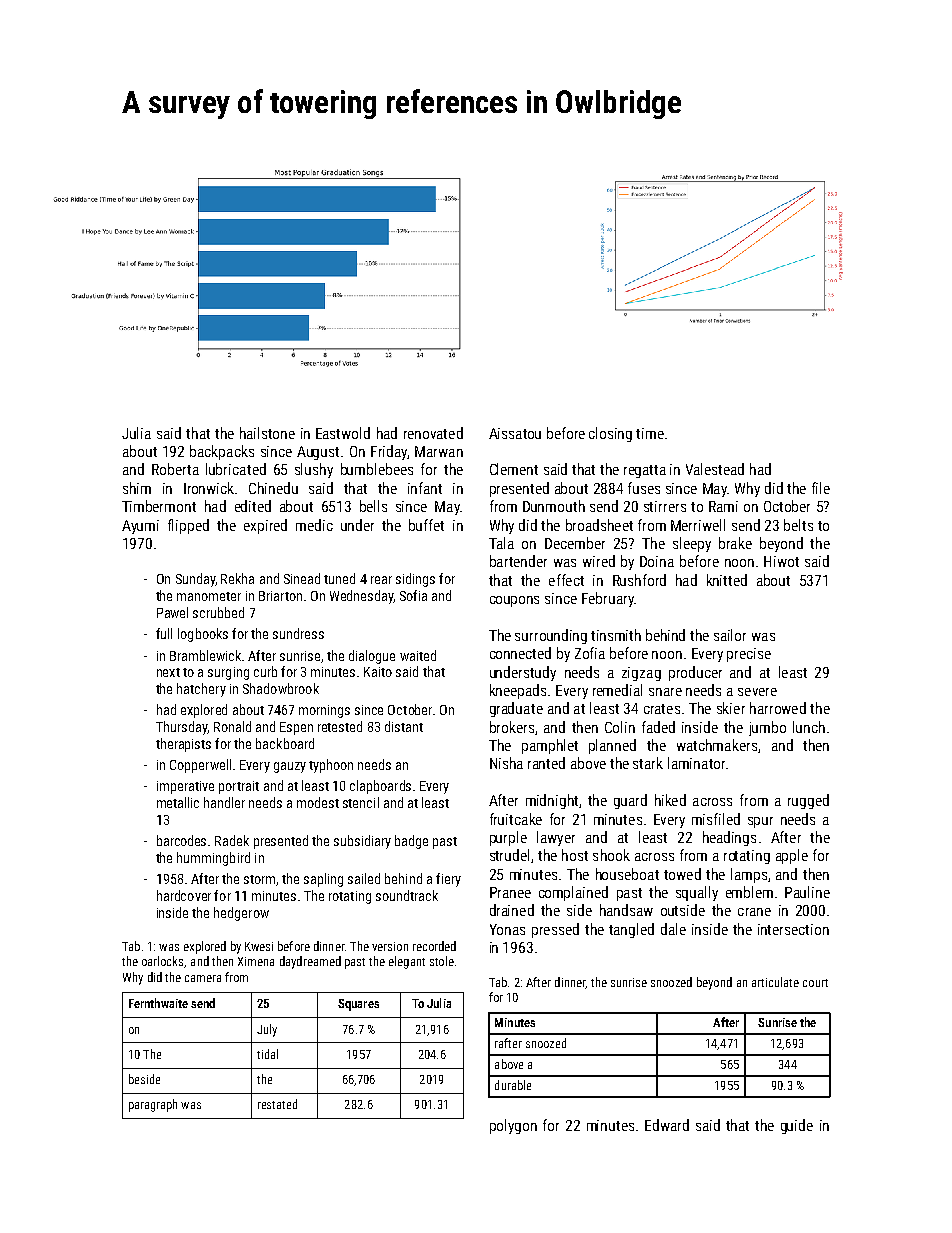 Image resolution: width=952 pixels, height=1233 pixels. What do you see at coordinates (277, 1104) in the screenshot?
I see `restated` at bounding box center [277, 1104].
